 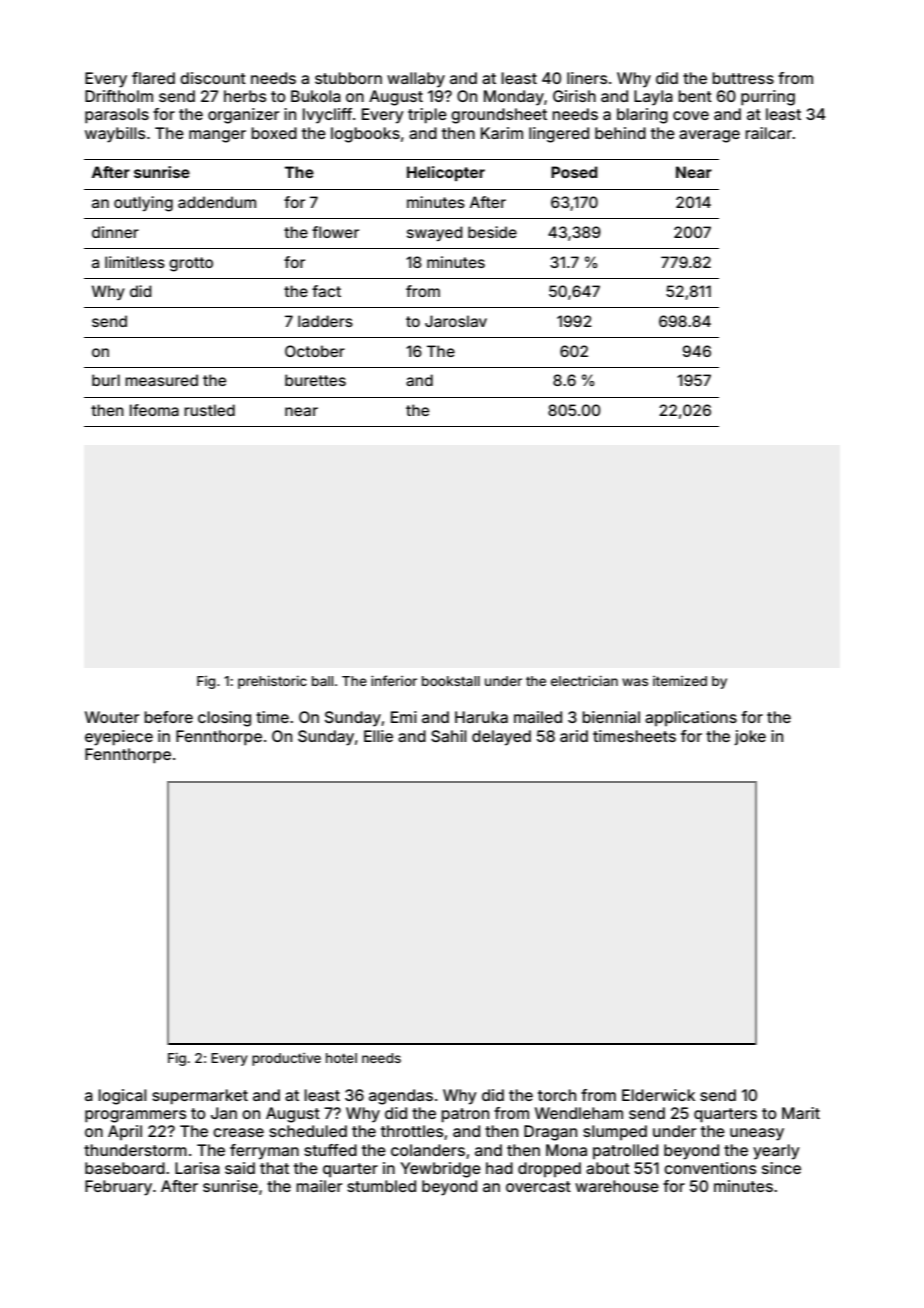 What do you see at coordinates (286, 1059) in the image?
I see `productive` at bounding box center [286, 1059].
